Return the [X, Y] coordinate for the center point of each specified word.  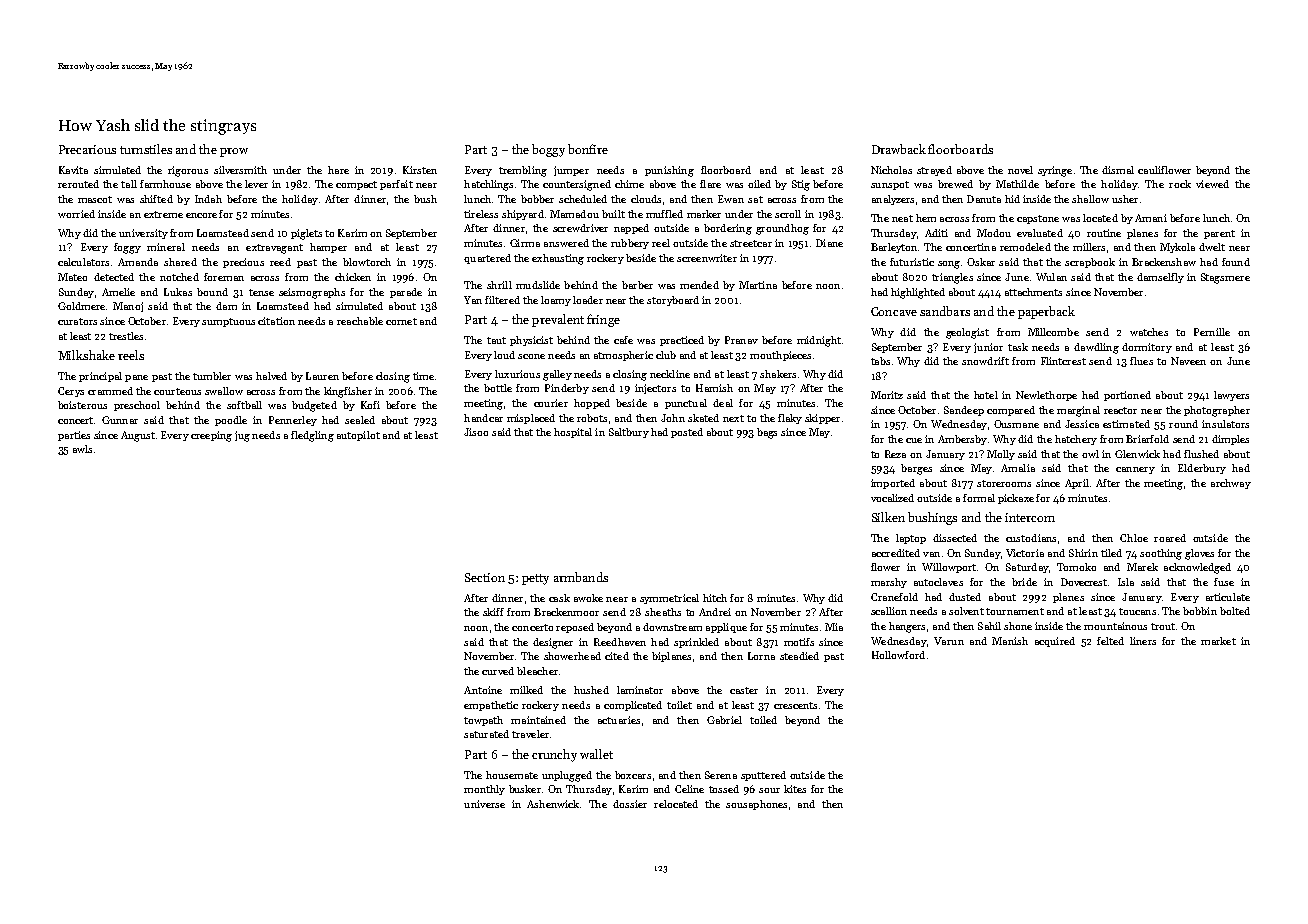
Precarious [87, 149]
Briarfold [1147, 439]
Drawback [899, 149]
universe [484, 804]
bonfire [588, 149]
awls [82, 449]
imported [893, 484]
